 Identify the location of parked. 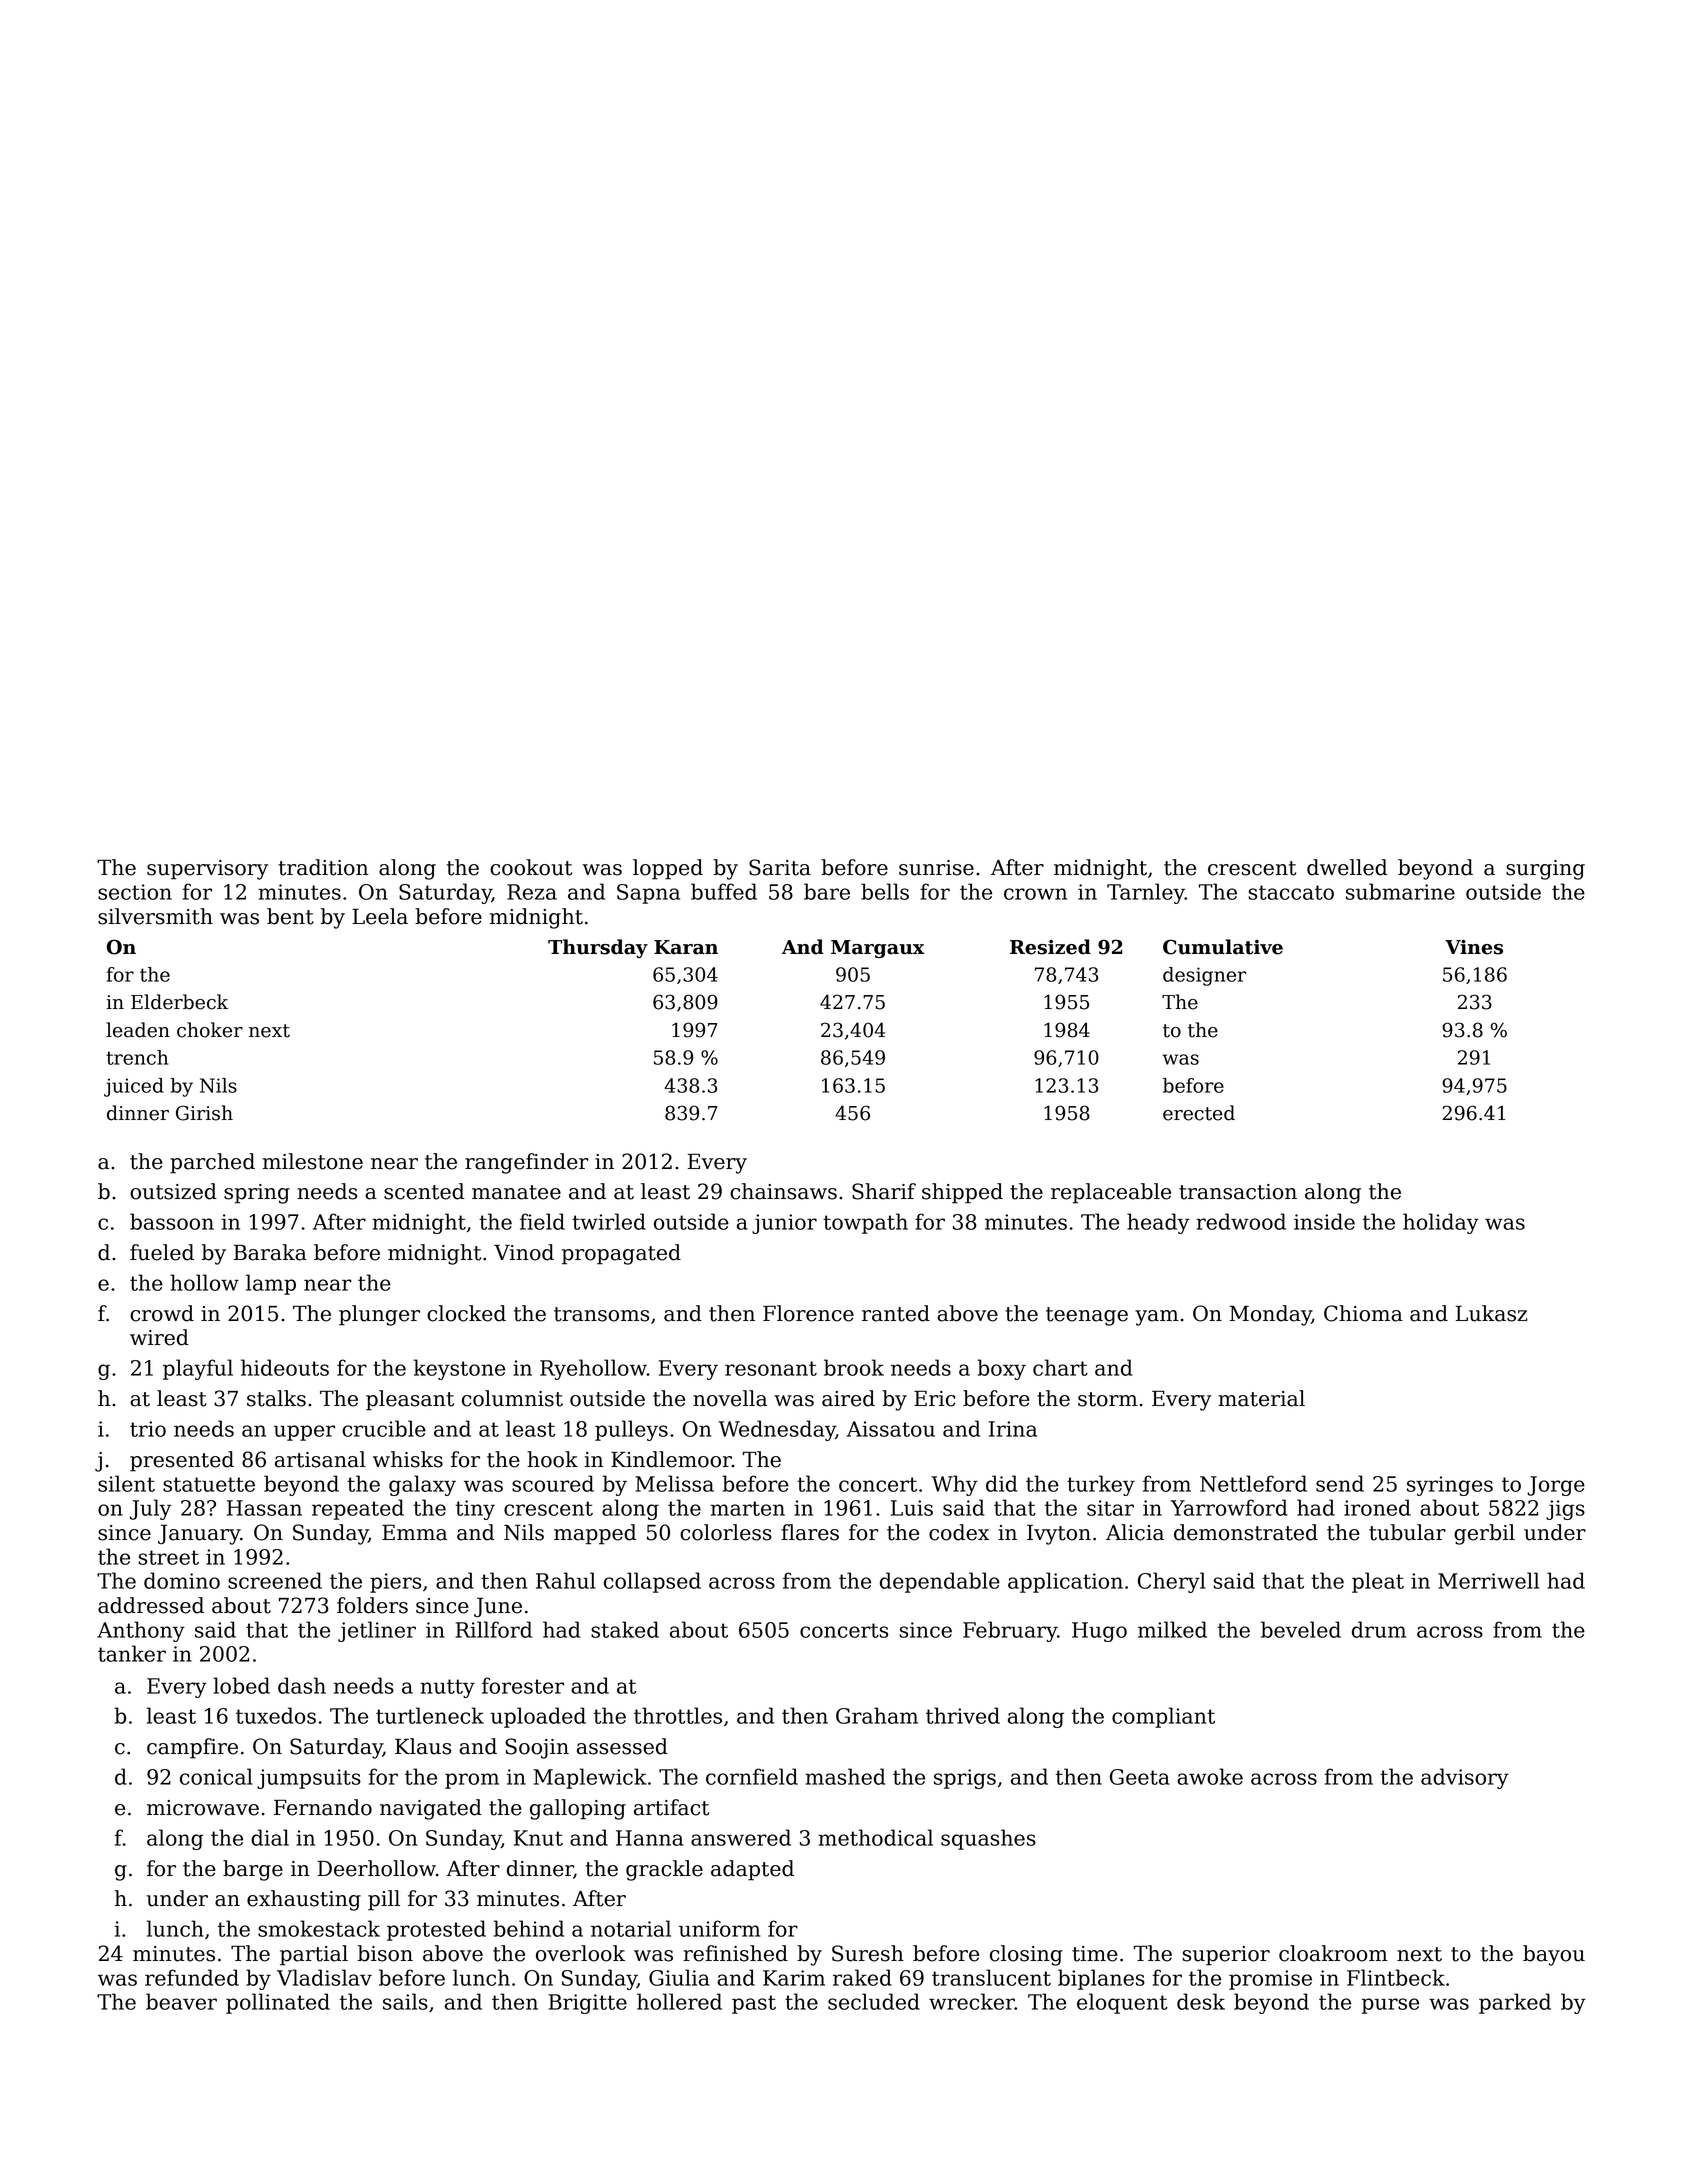
(1515, 2003).
